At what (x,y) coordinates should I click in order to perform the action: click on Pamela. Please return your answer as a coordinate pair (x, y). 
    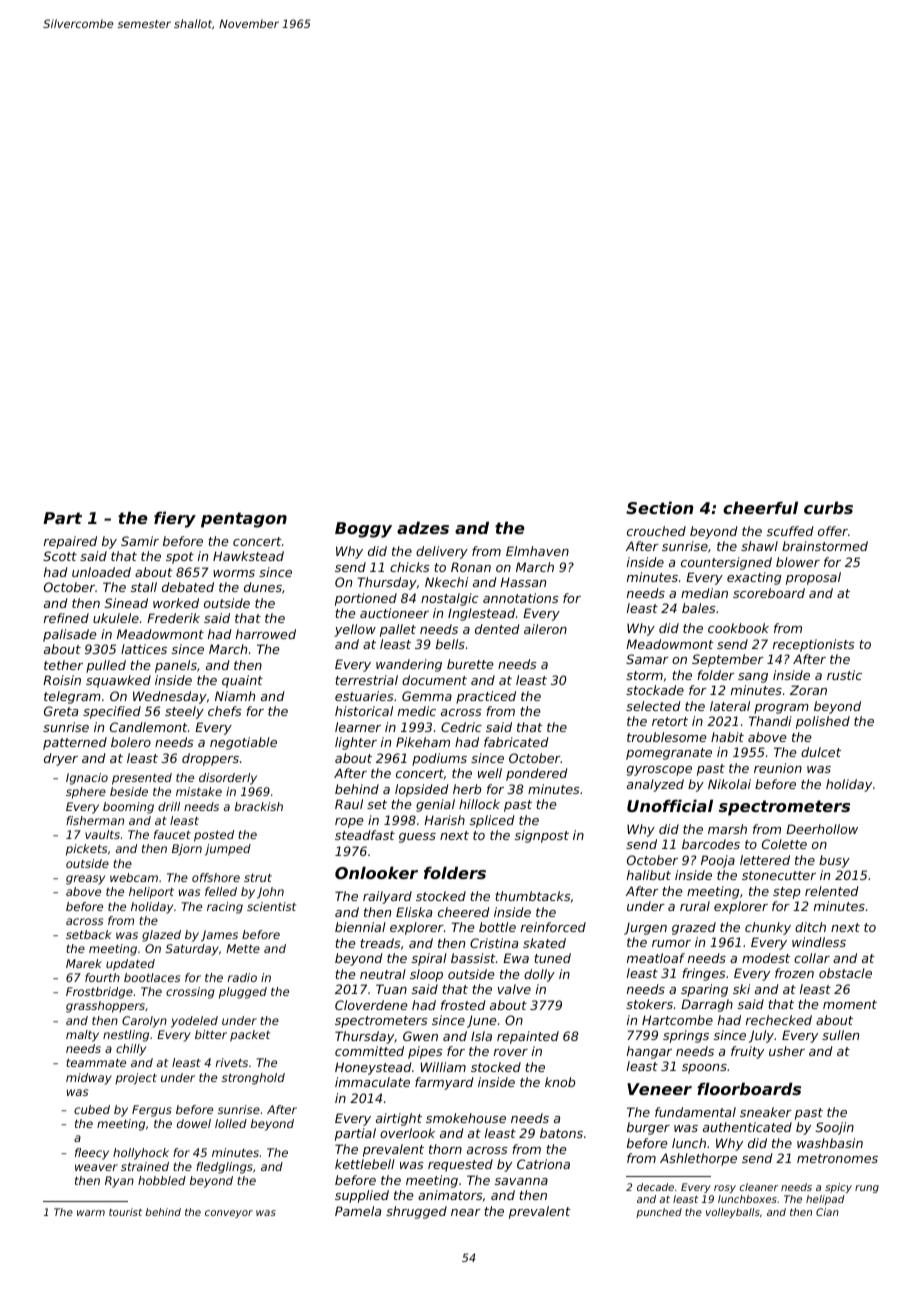
    Looking at the image, I should click on (358, 1211).
